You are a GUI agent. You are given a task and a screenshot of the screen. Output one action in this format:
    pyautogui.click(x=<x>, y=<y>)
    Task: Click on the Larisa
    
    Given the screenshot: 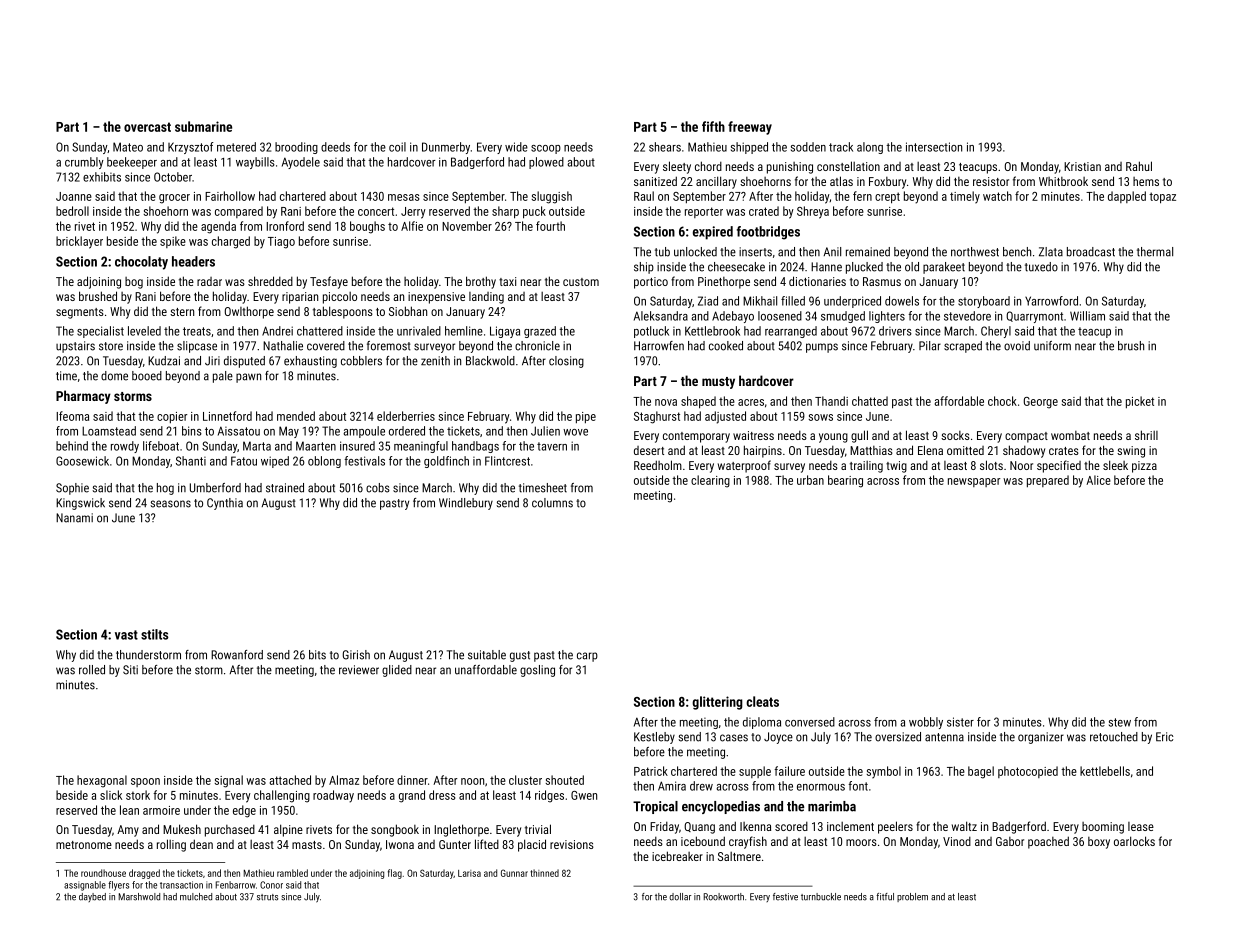 What is the action you would take?
    pyautogui.click(x=469, y=873)
